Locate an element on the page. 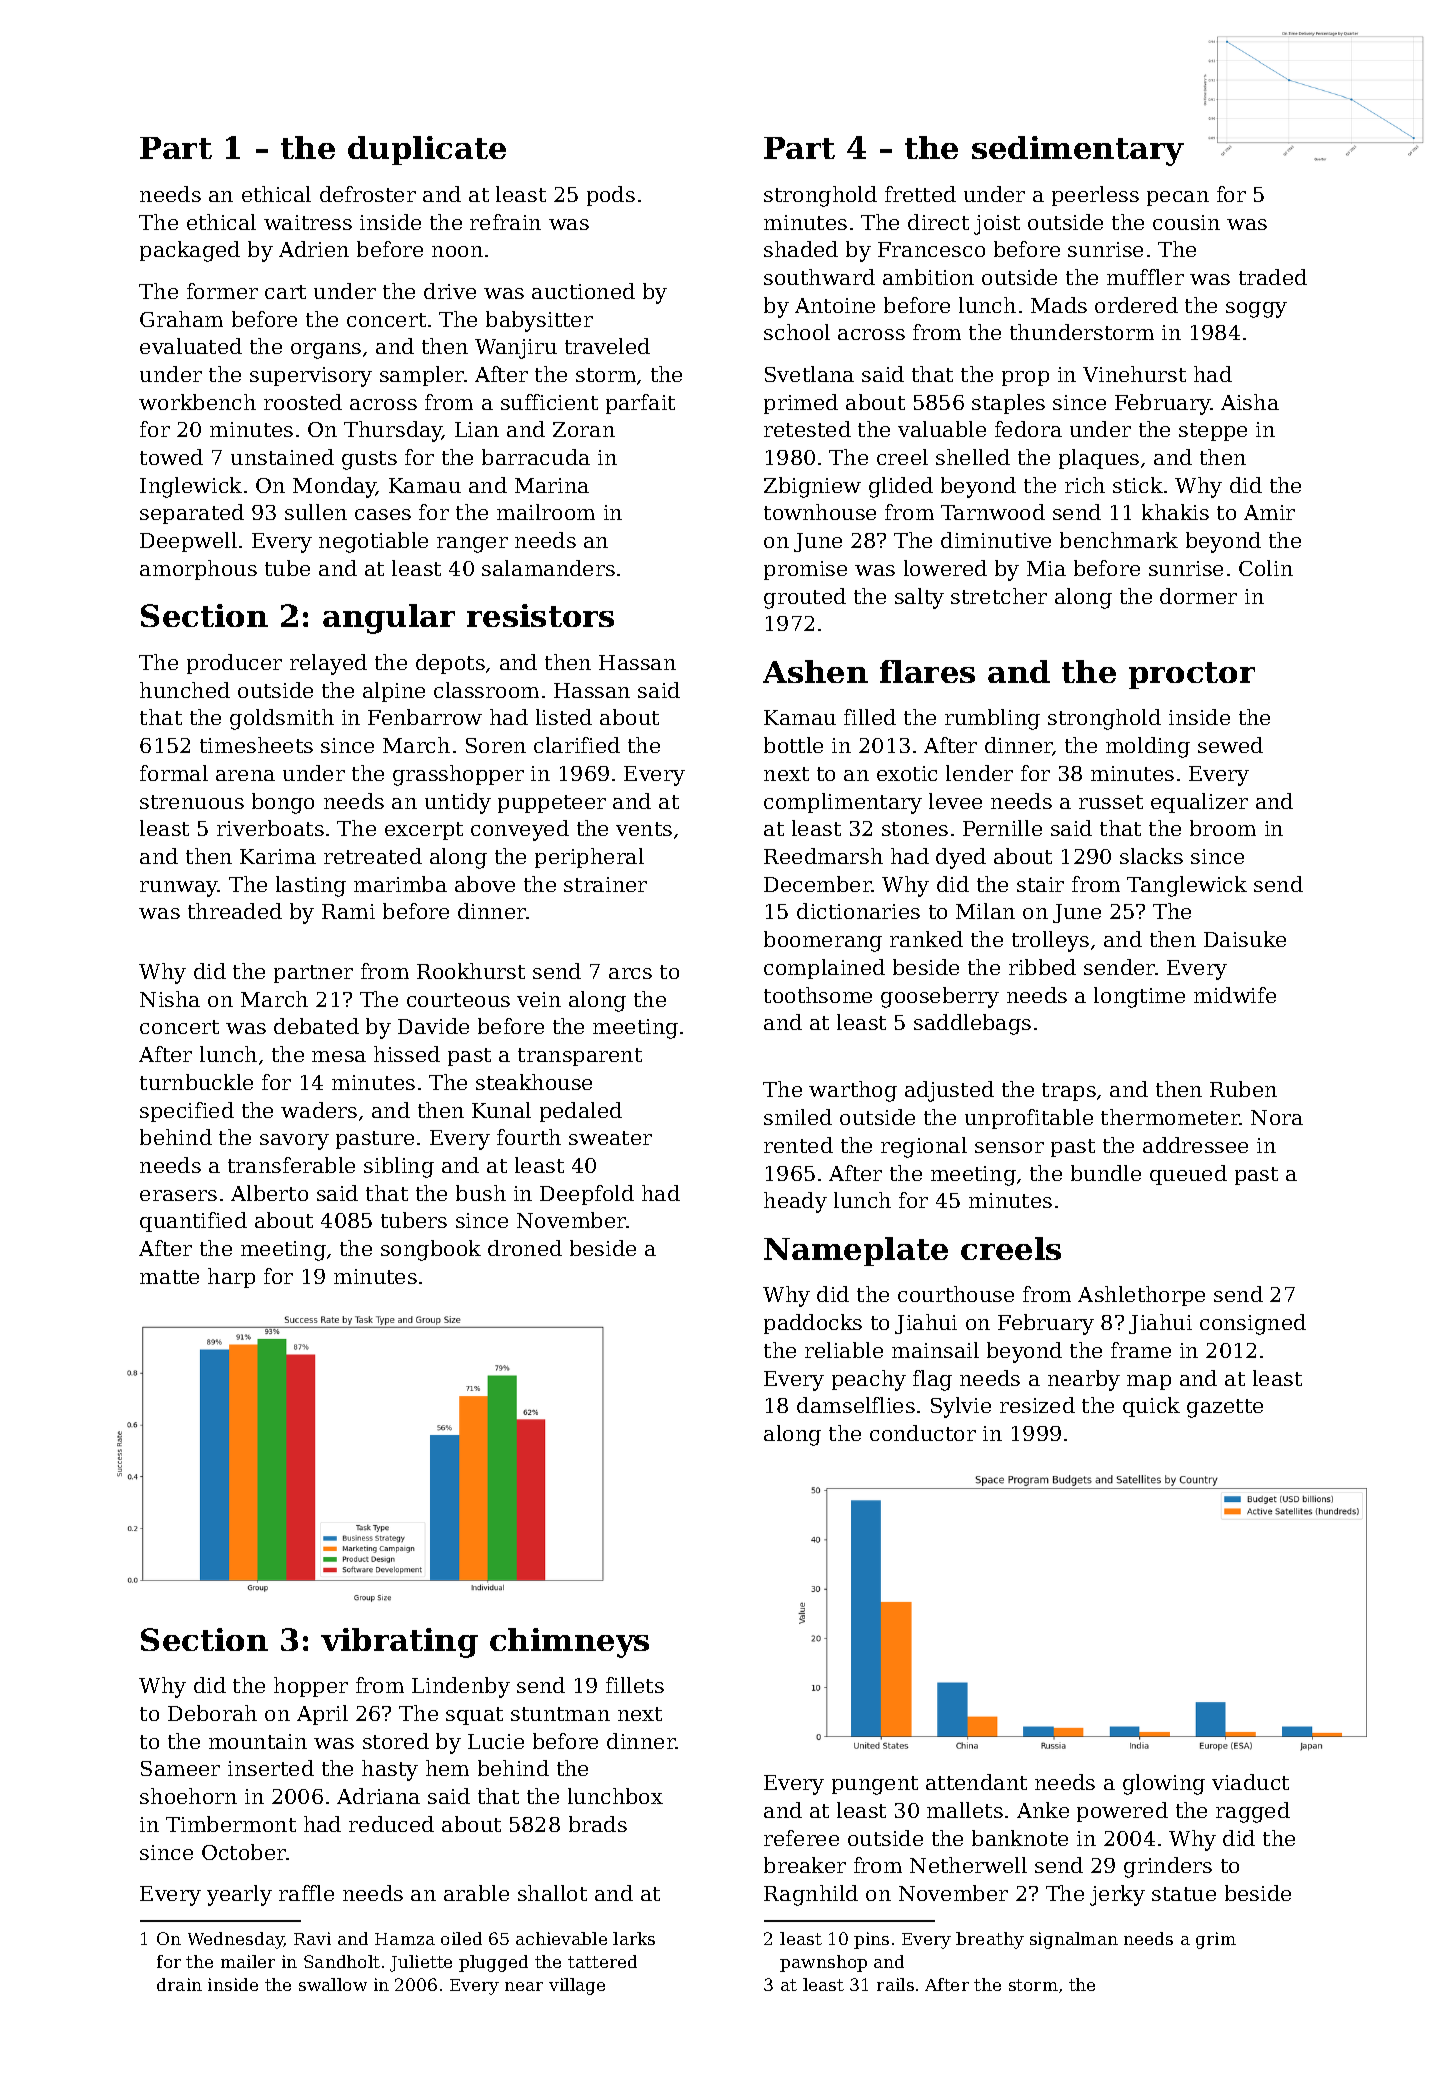 The image size is (1450, 2100). debated is located at coordinates (316, 1026).
